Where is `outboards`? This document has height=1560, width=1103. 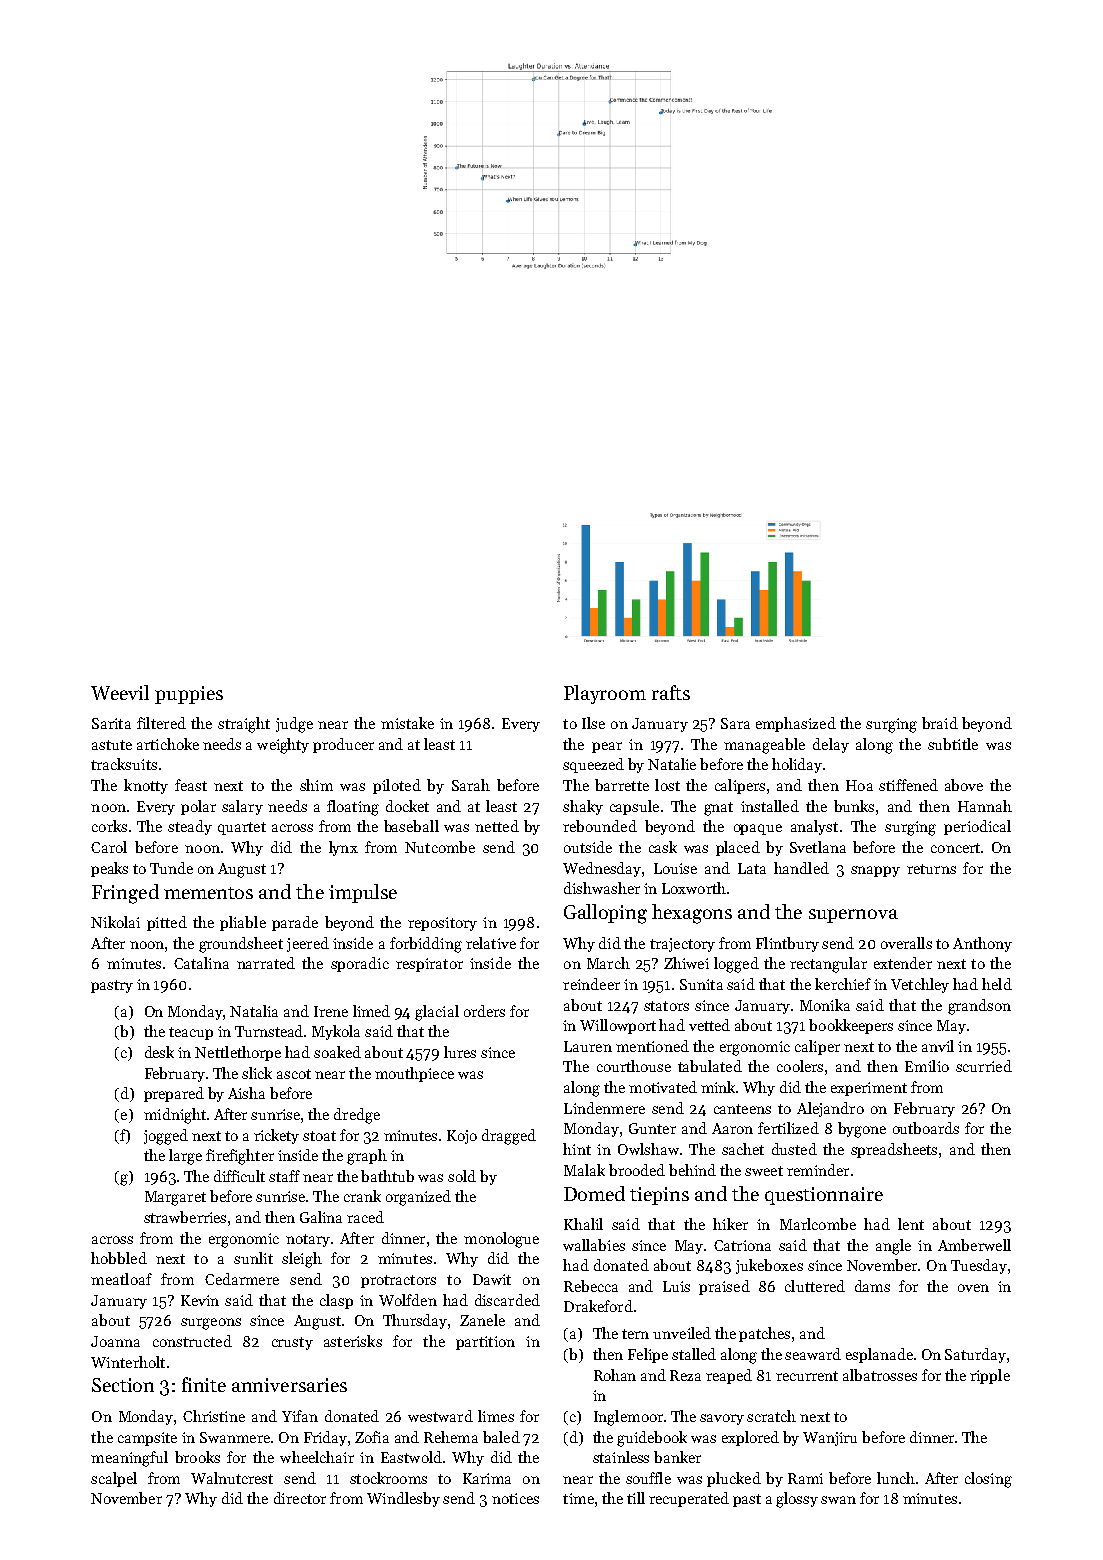
outboards is located at coordinates (926, 1128).
